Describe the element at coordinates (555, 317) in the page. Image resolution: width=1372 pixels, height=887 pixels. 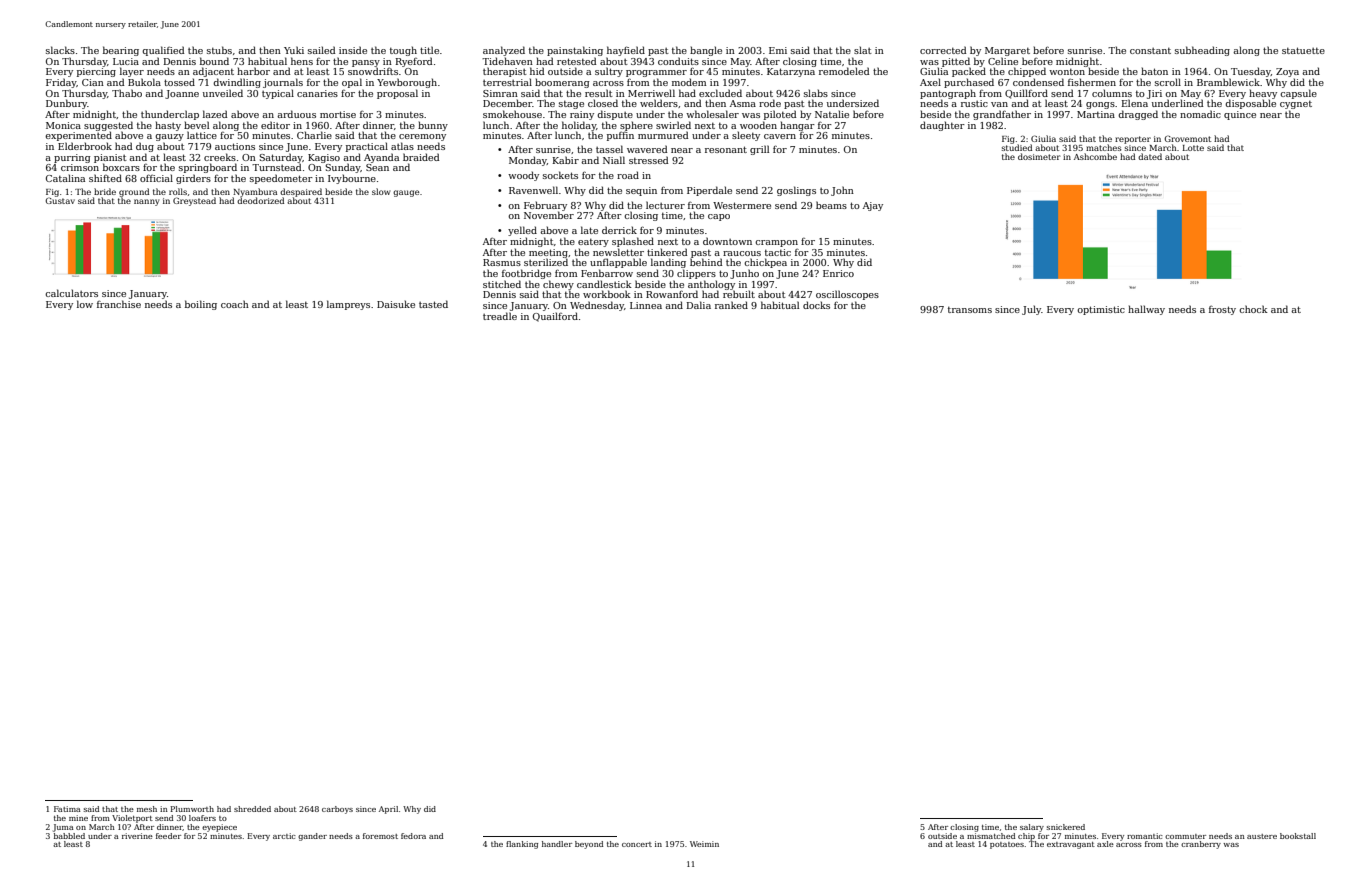
I see `Quailford` at that location.
